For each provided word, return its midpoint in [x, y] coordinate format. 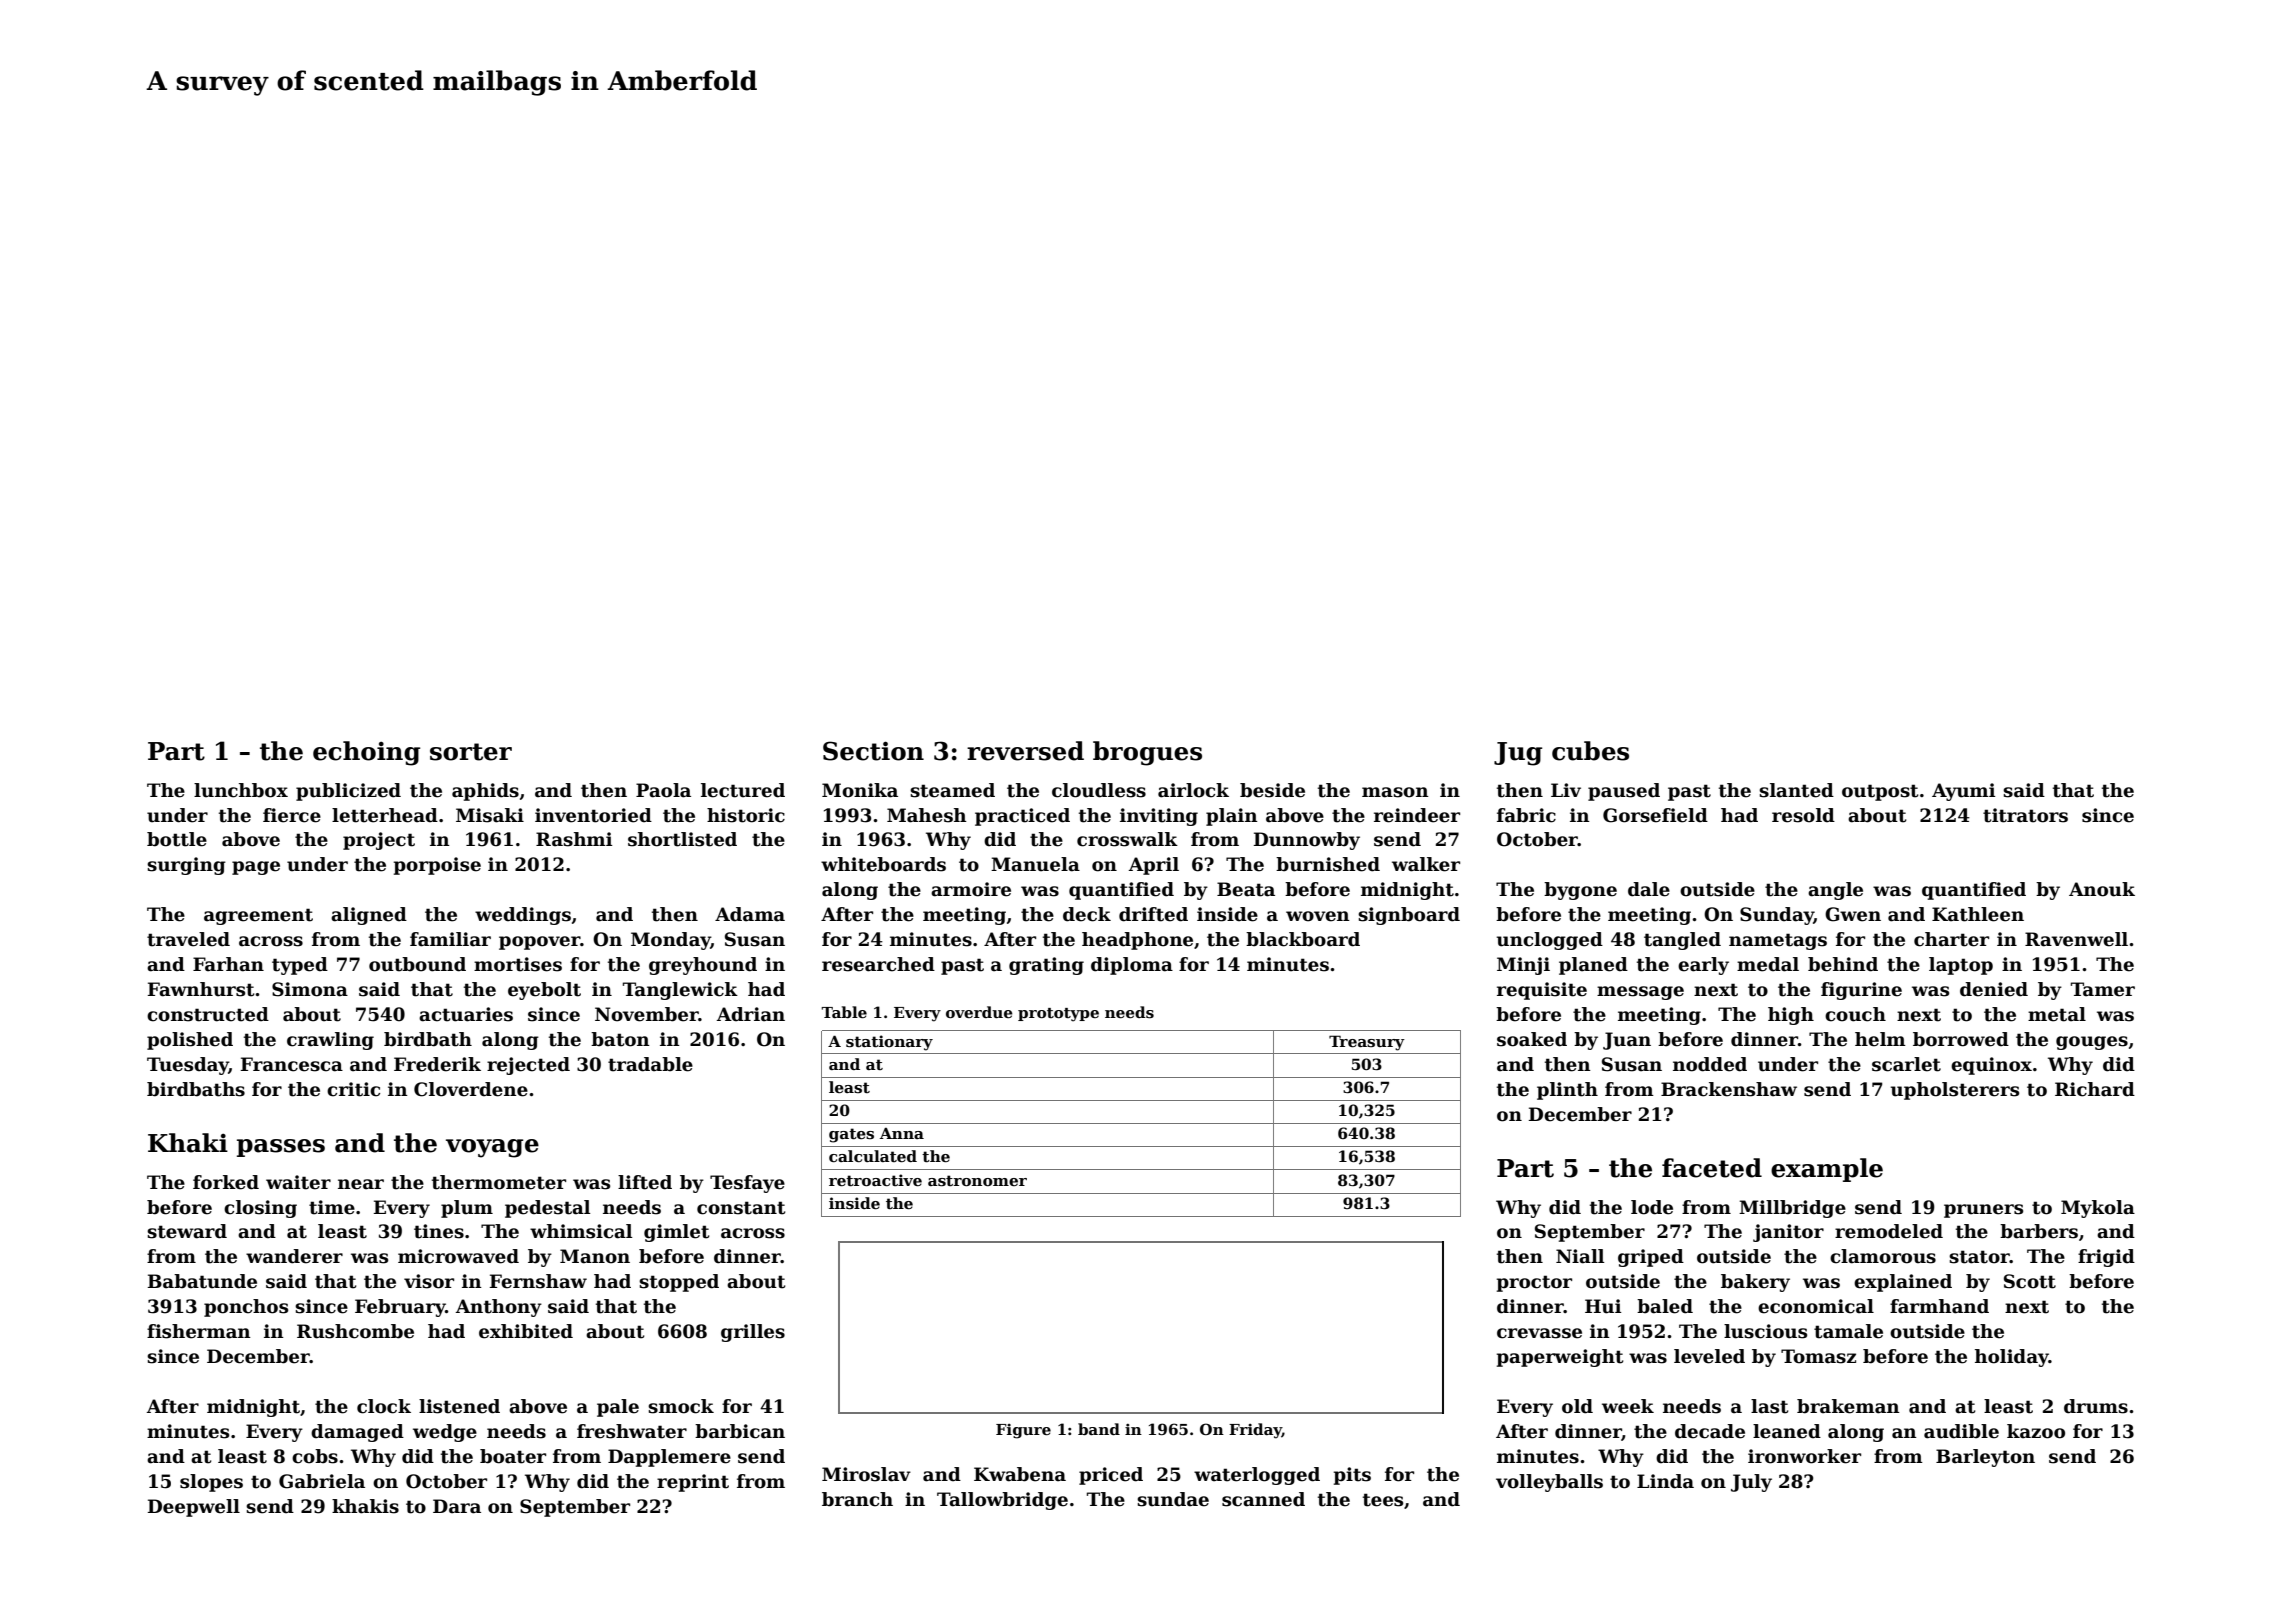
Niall [1580, 1256]
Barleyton [1985, 1458]
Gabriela [322, 1481]
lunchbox [241, 790]
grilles [753, 1333]
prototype [1058, 1015]
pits [1352, 1476]
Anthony [499, 1308]
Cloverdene [471, 1089]
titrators [2025, 815]
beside [1272, 790]
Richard [2095, 1089]
